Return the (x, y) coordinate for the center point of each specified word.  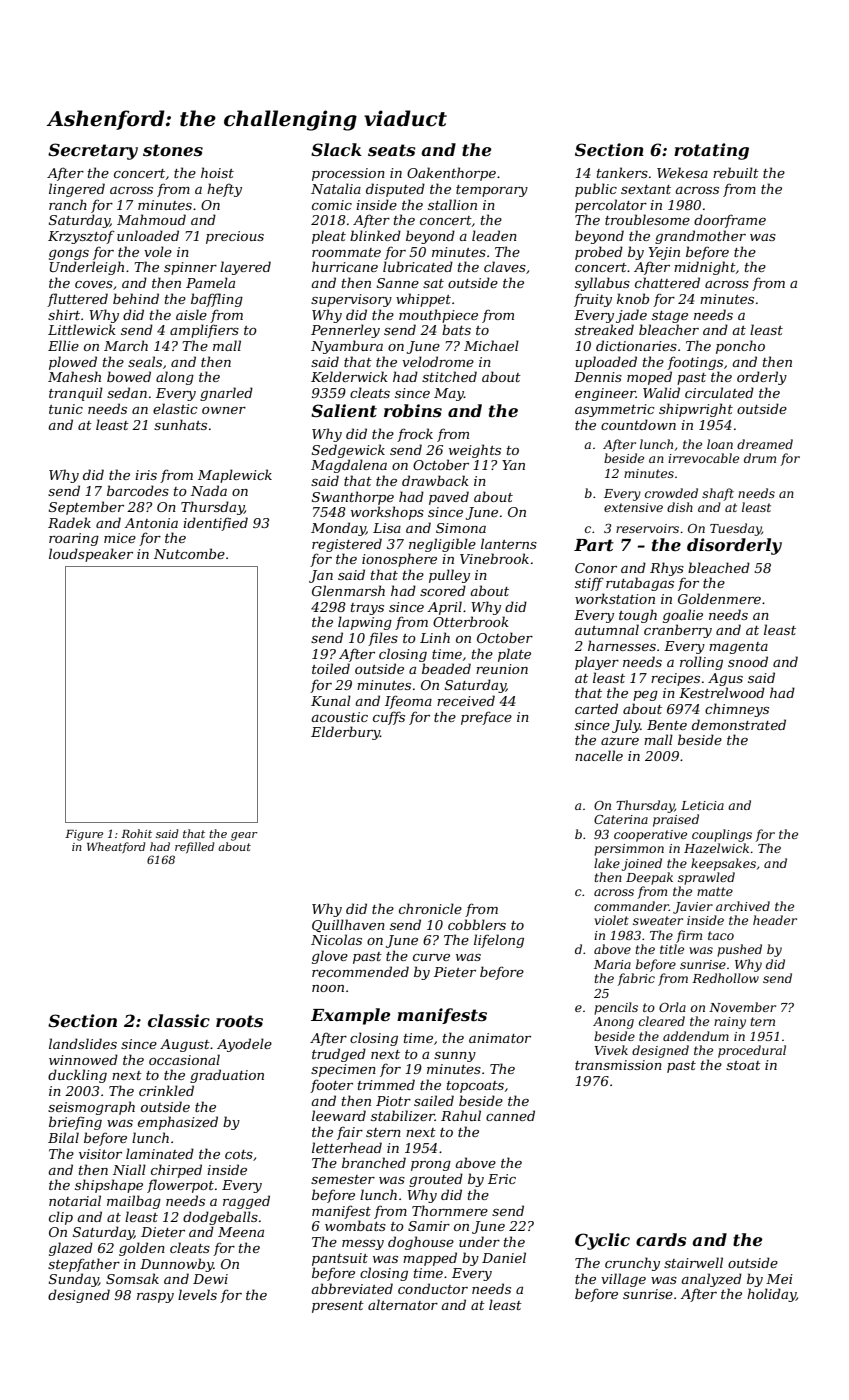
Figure (84, 835)
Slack (336, 149)
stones (173, 150)
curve (431, 957)
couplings (722, 835)
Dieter (163, 1232)
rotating (711, 151)
